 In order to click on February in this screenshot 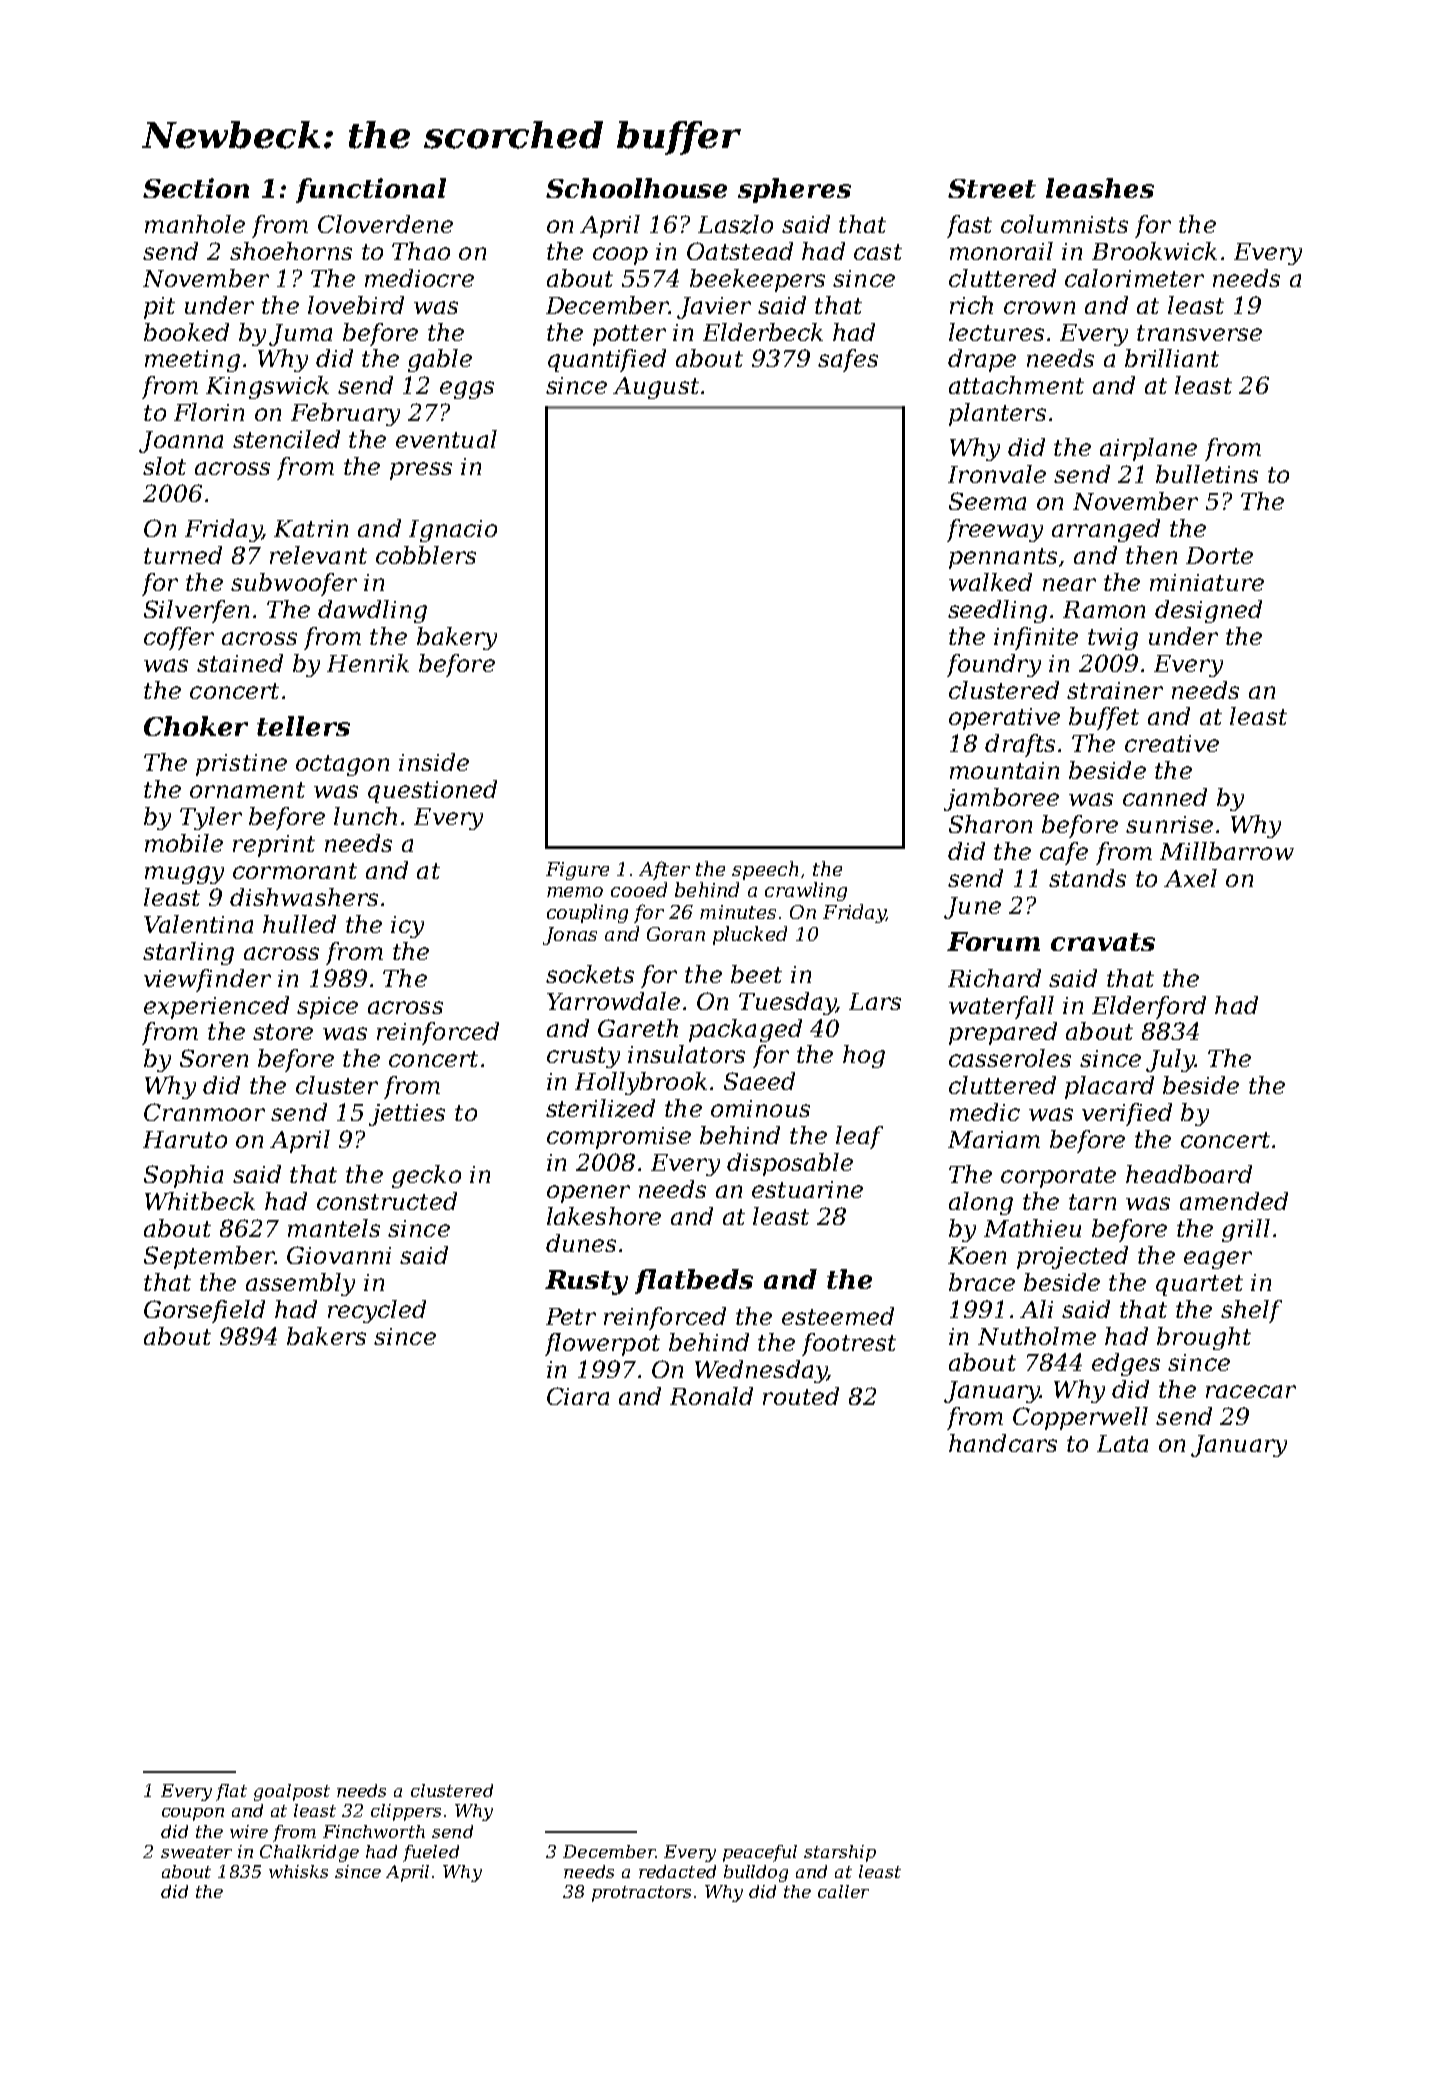, I will do `click(345, 414)`.
